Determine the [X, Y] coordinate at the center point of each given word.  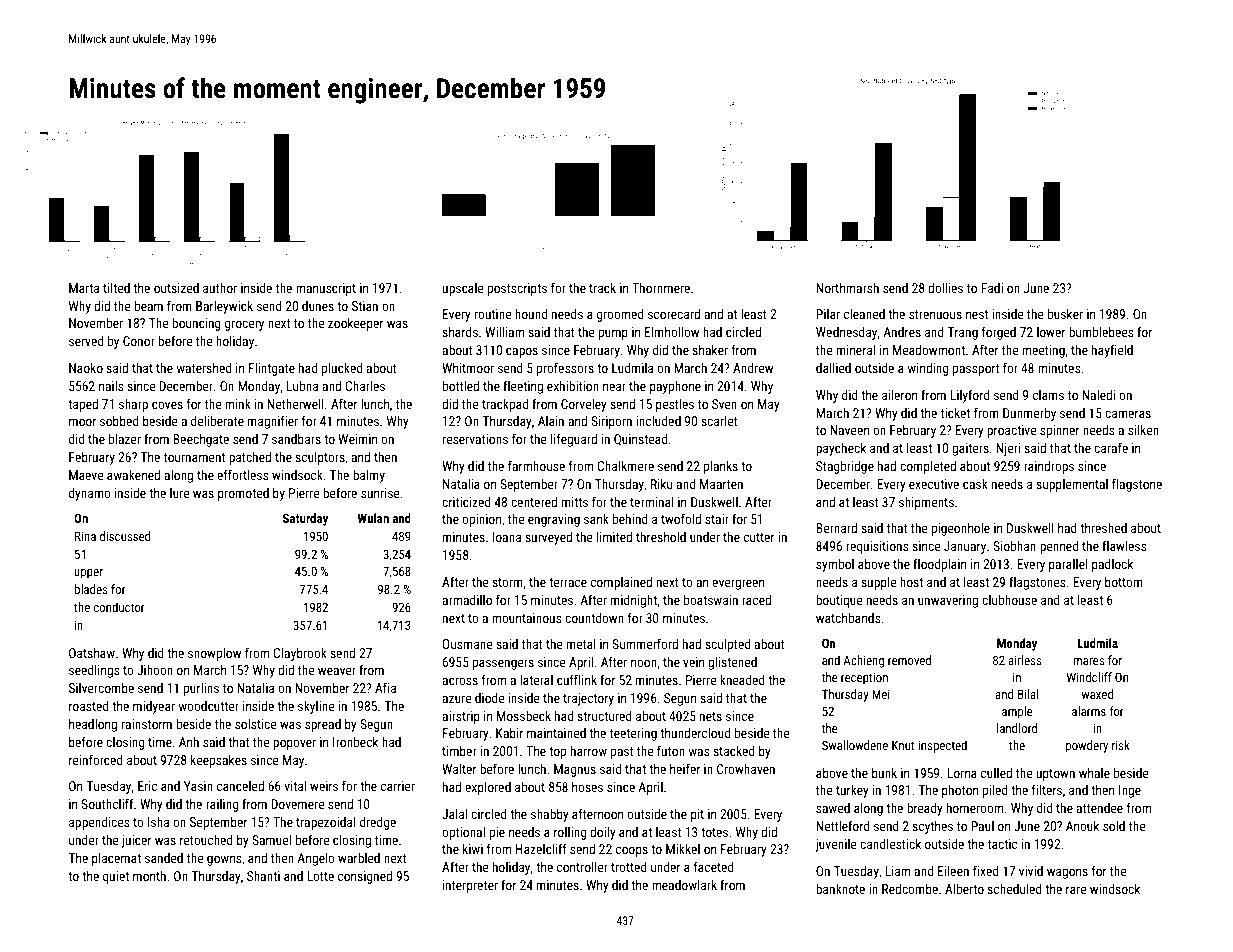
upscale [463, 289]
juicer [136, 841]
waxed [1097, 694]
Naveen [849, 430]
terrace [568, 582]
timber [459, 751]
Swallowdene [855, 745]
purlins [201, 689]
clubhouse [1009, 600]
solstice [255, 724]
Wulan [373, 518]
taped [83, 405]
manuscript [326, 289]
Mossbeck [524, 716]
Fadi [992, 288]
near [614, 387]
